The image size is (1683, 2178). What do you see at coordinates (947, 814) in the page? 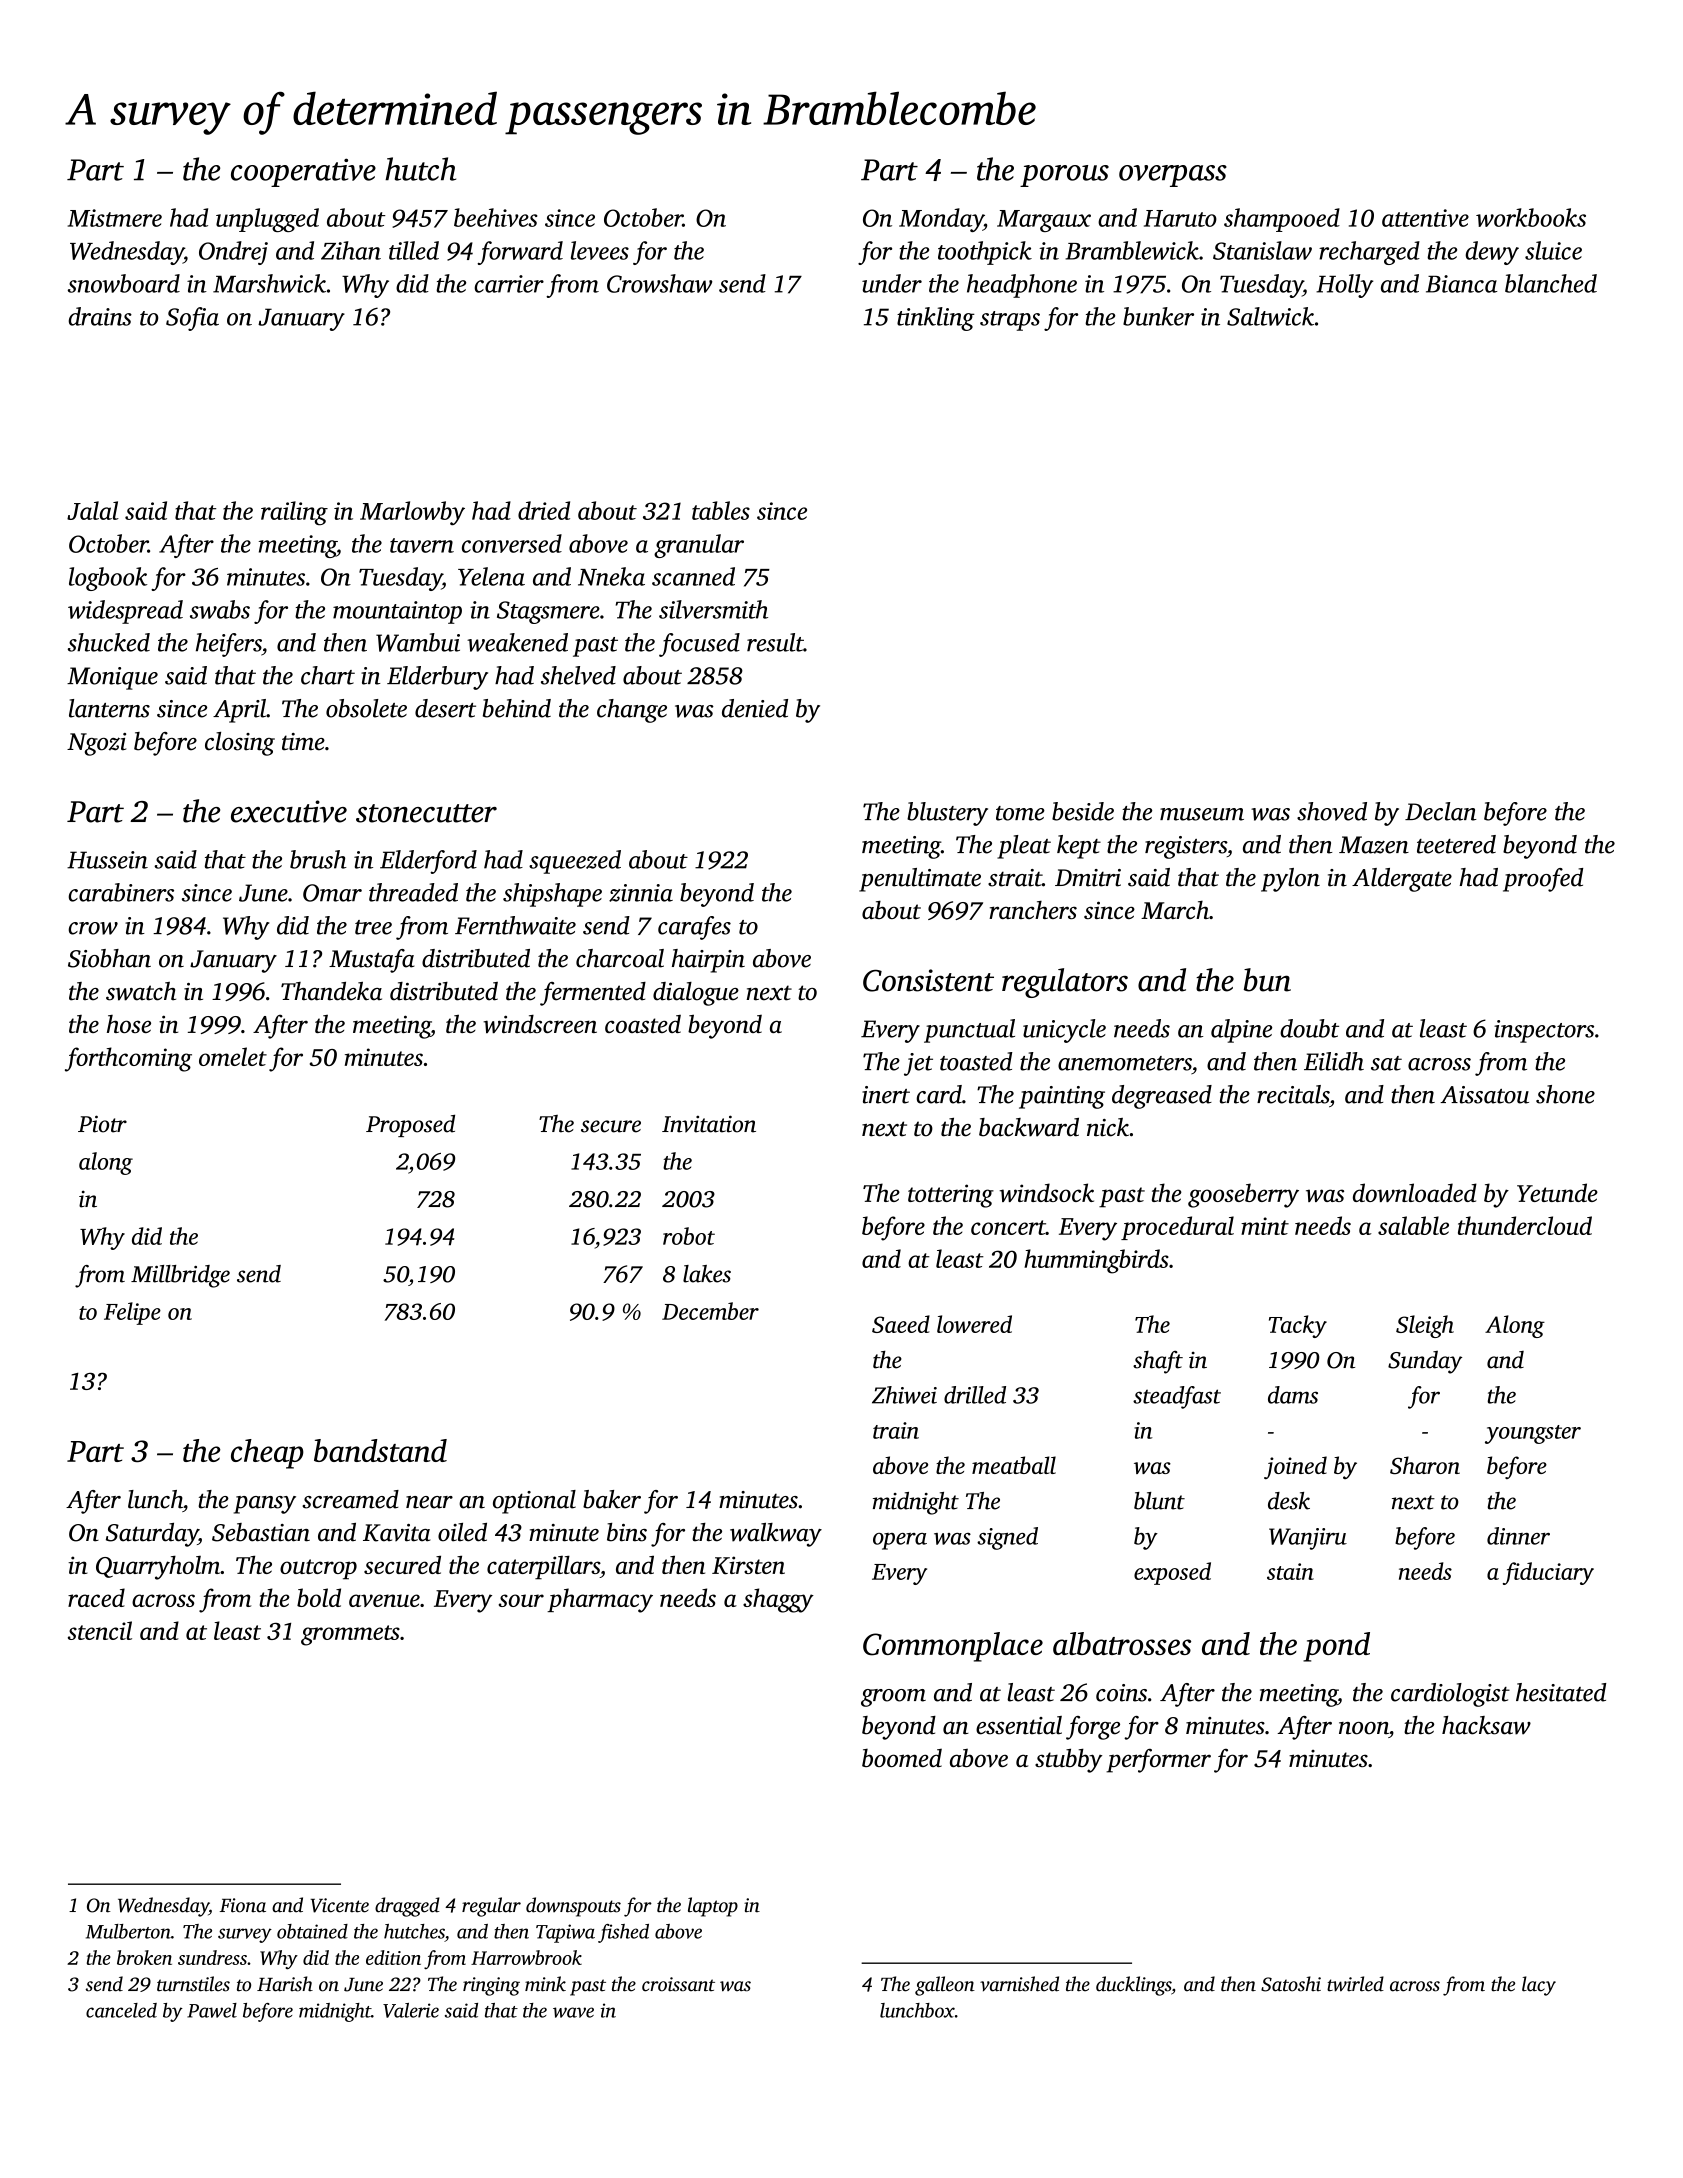
I see `blustery` at bounding box center [947, 814].
